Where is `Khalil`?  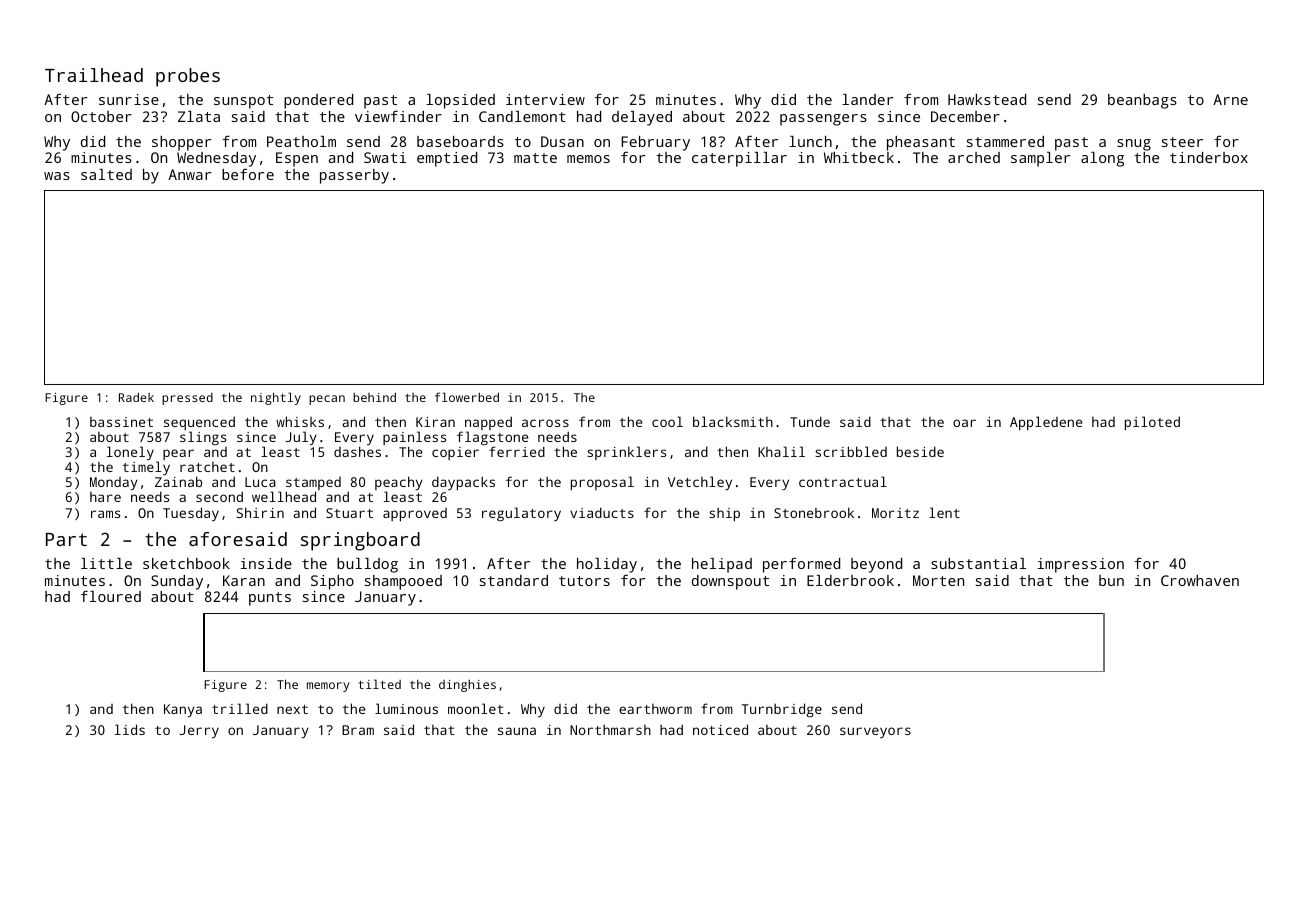 Khalil is located at coordinates (781, 451).
